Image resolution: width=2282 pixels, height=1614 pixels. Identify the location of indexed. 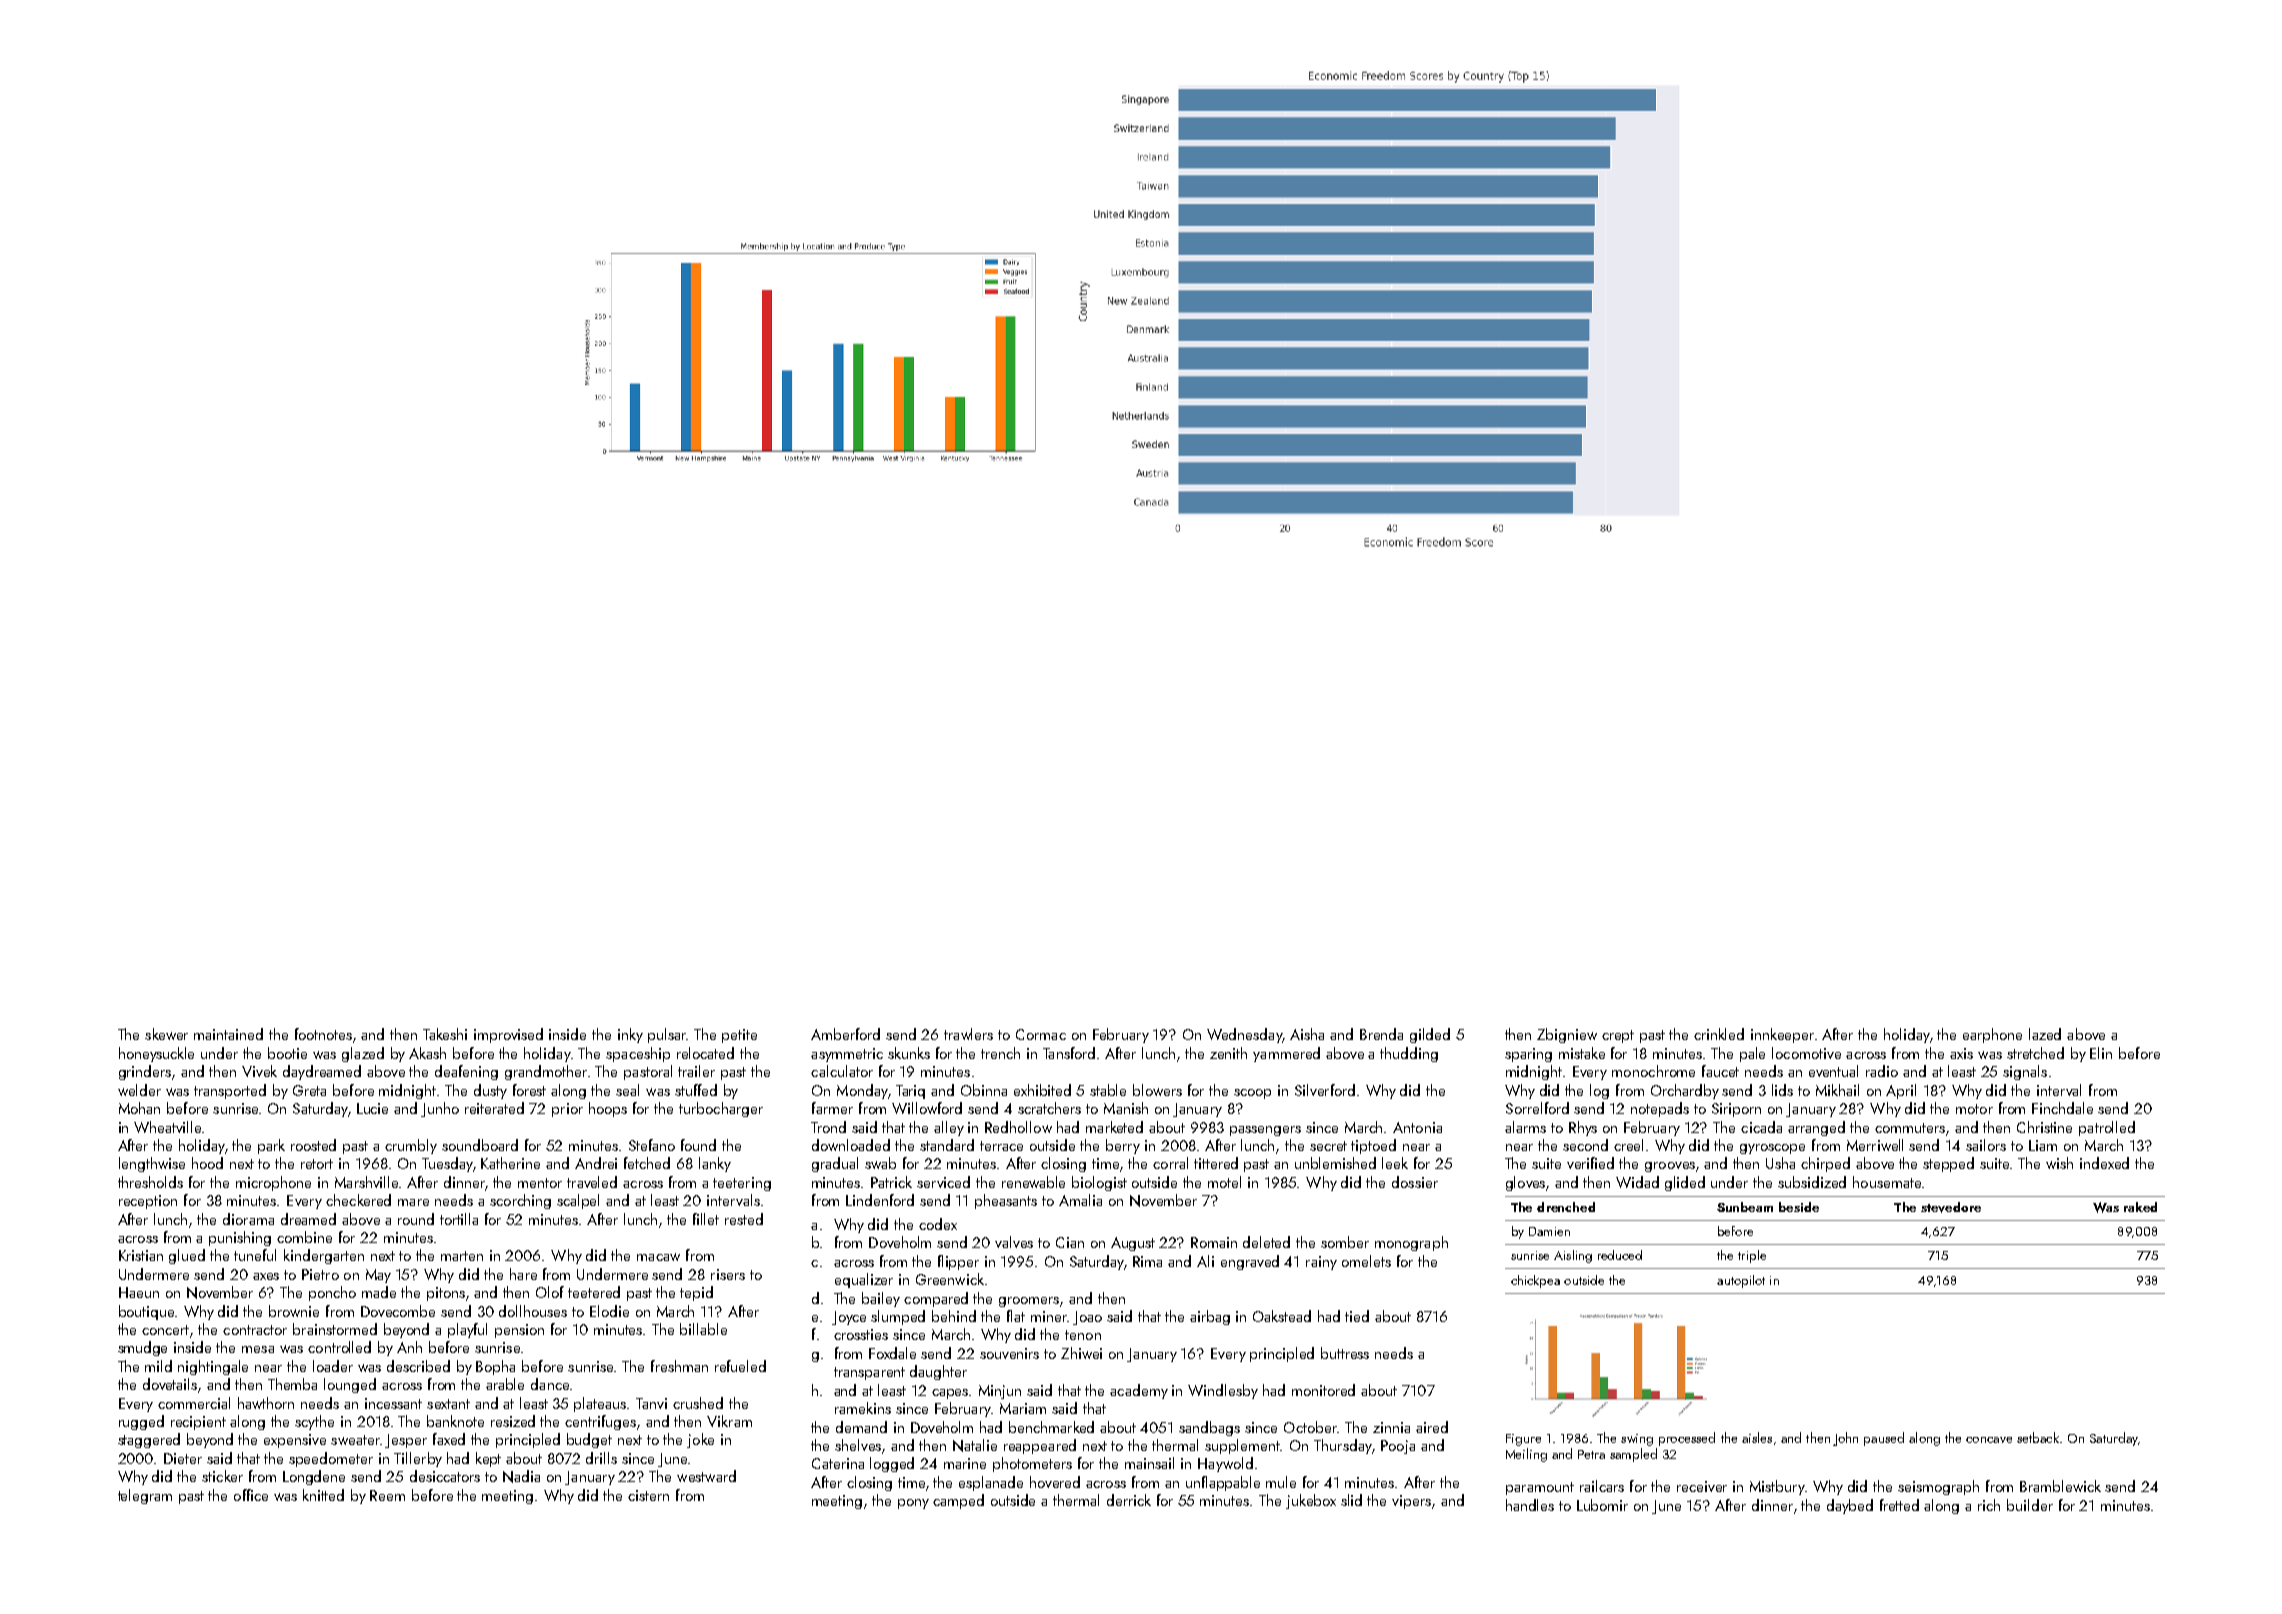
(2104, 1163).
